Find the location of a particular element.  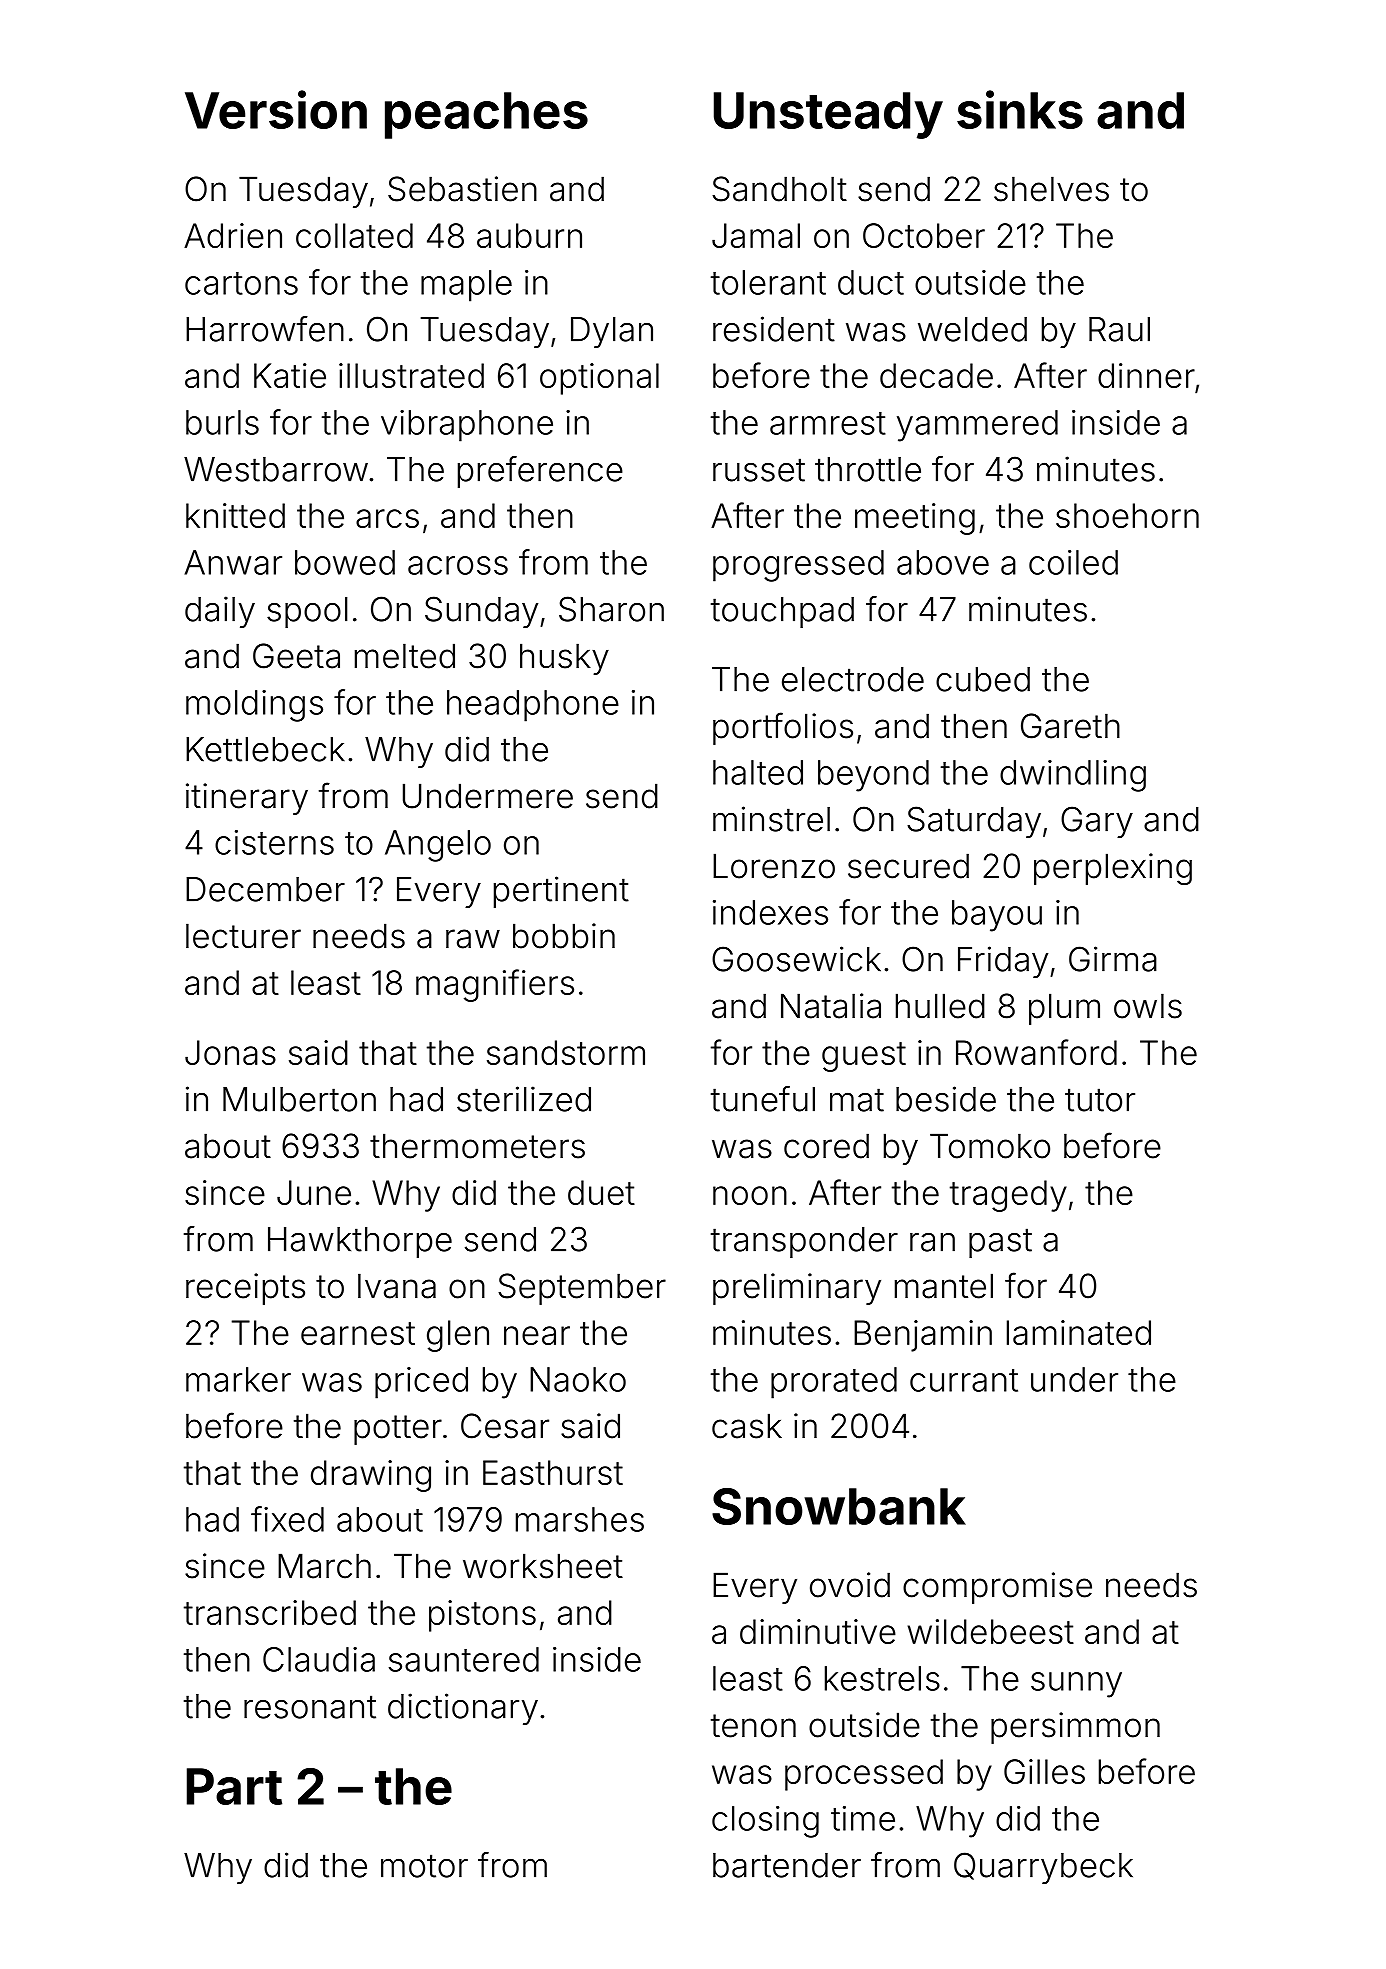

duct is located at coordinates (871, 282).
